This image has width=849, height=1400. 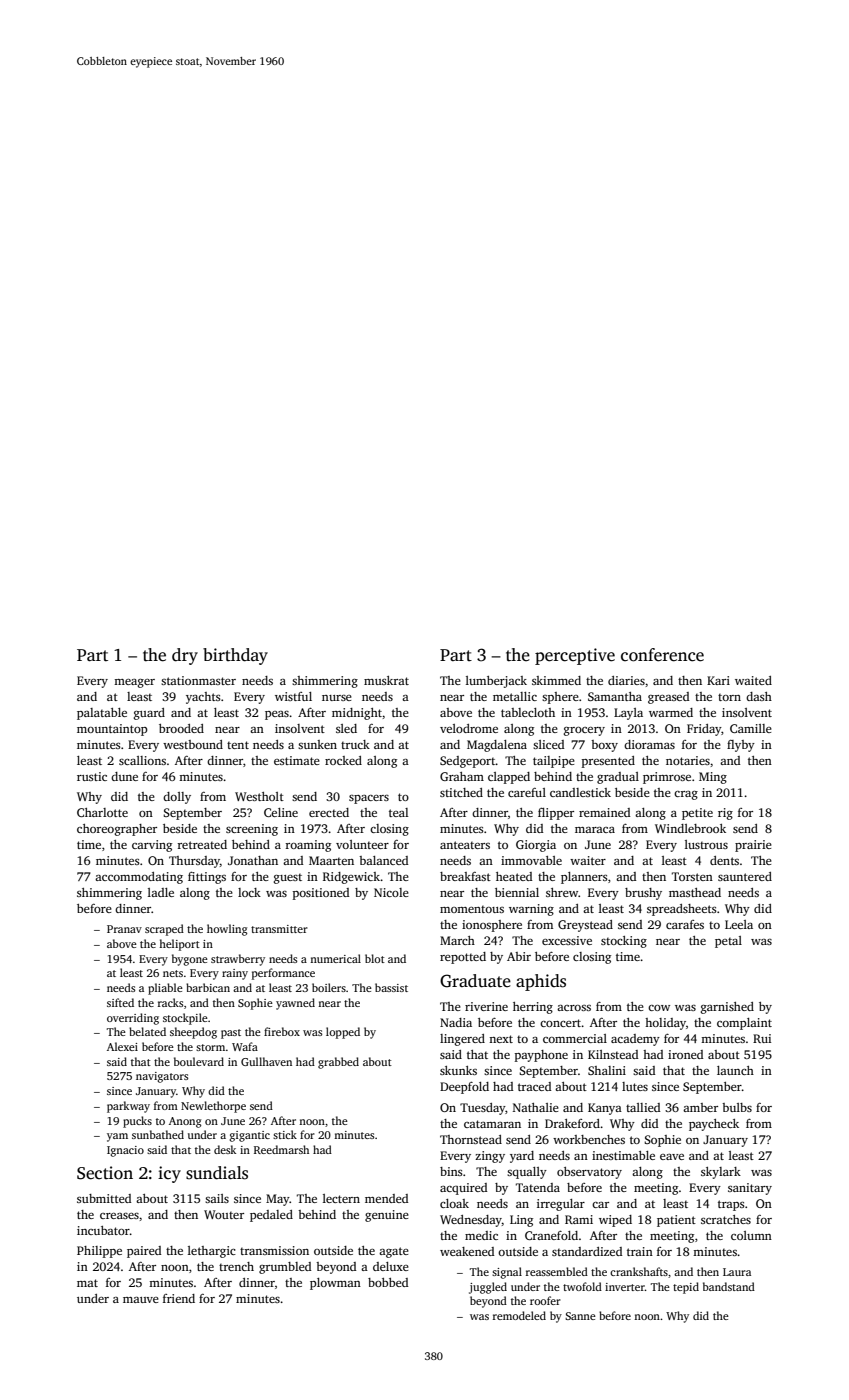 What do you see at coordinates (124, 929) in the image?
I see `Pranav` at bounding box center [124, 929].
